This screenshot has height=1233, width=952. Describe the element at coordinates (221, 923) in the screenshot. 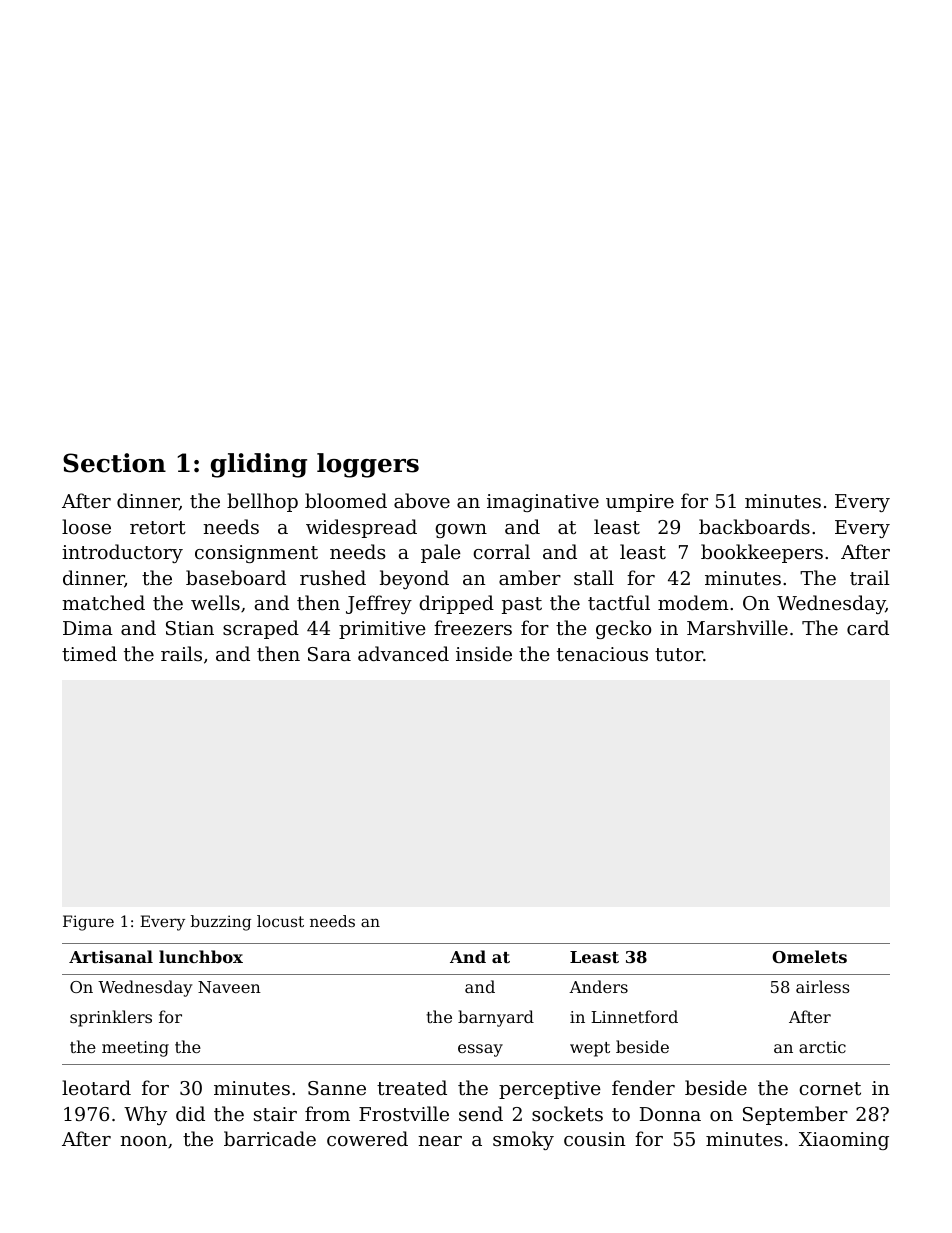

I see `buzzing` at that location.
